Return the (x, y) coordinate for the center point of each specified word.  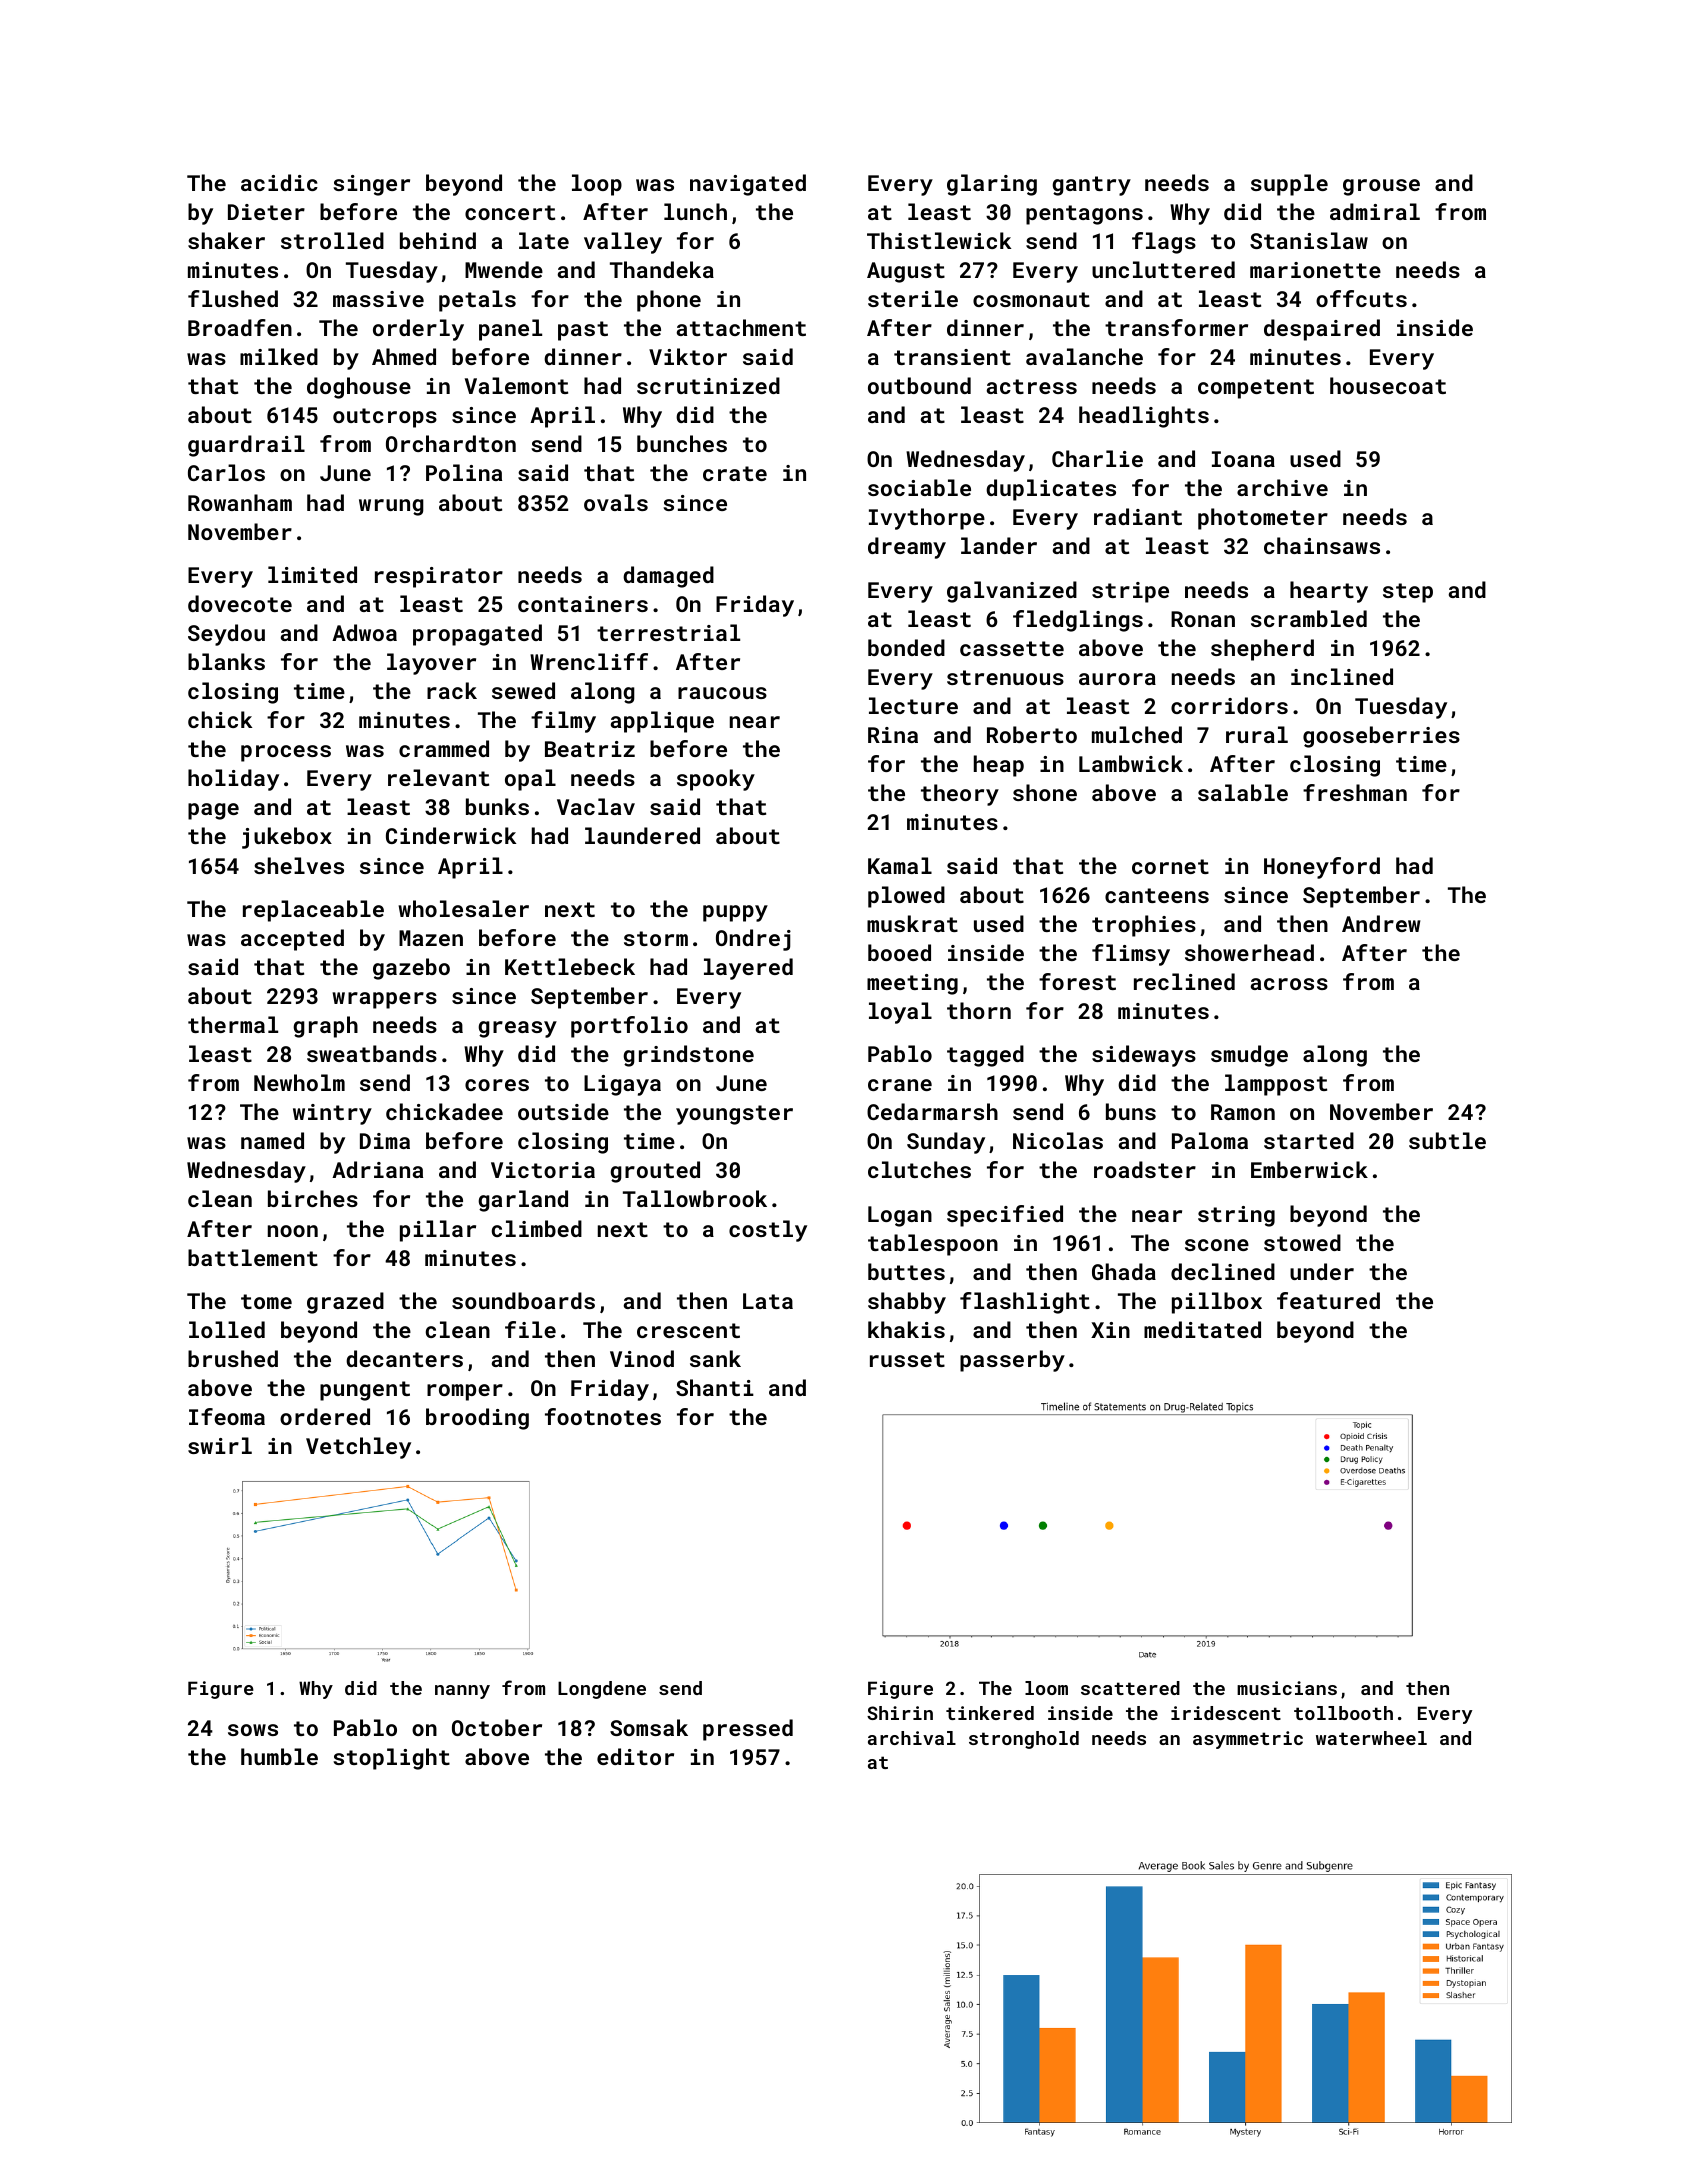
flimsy (1131, 955)
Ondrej (753, 940)
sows (253, 1730)
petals (477, 301)
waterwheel (1371, 1738)
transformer (1176, 327)
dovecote (240, 603)
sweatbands (372, 1053)
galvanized (1012, 592)
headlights (1144, 417)
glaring (992, 185)
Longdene (602, 1690)
